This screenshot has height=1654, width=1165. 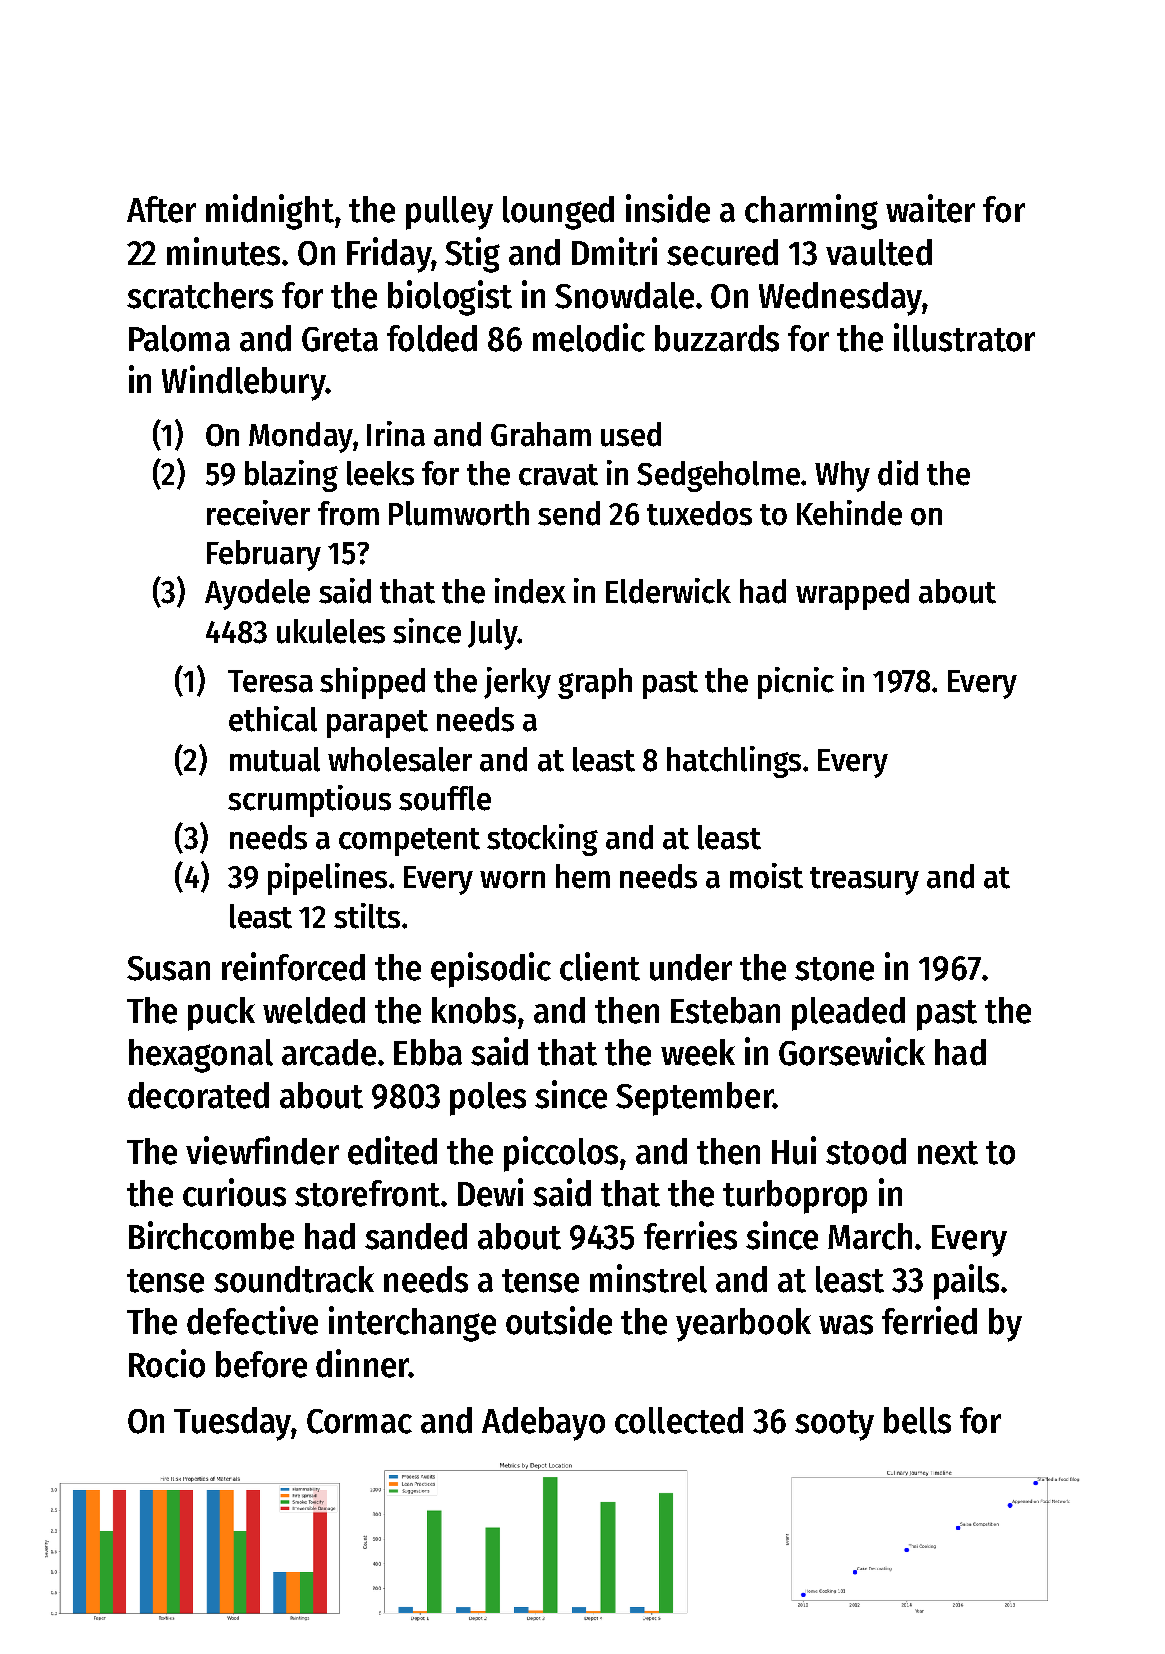 I want to click on hatchlings, so click(x=734, y=762).
